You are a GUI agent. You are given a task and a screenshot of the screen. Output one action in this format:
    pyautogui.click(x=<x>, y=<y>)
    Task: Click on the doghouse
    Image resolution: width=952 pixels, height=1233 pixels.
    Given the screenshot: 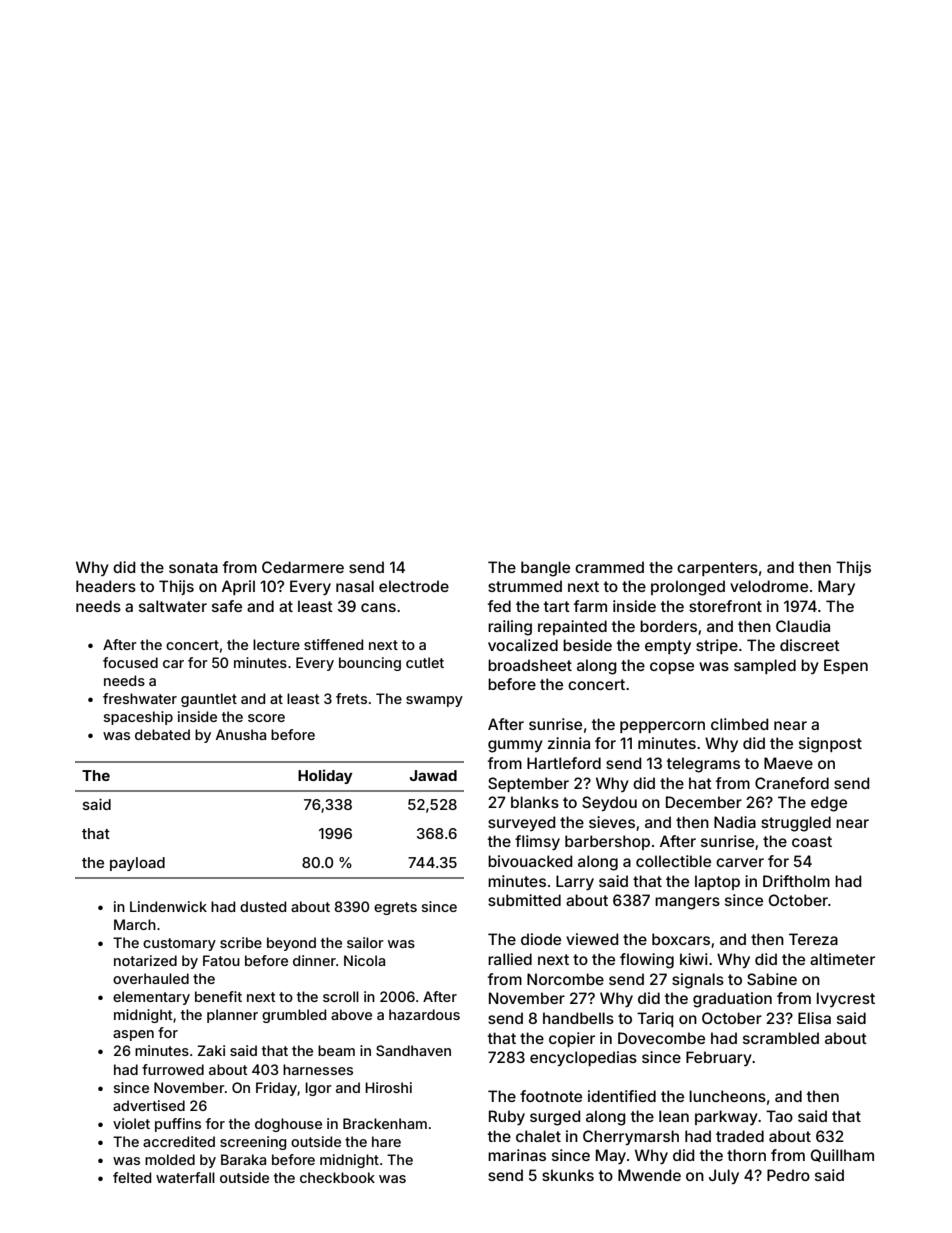 What is the action you would take?
    pyautogui.click(x=288, y=1125)
